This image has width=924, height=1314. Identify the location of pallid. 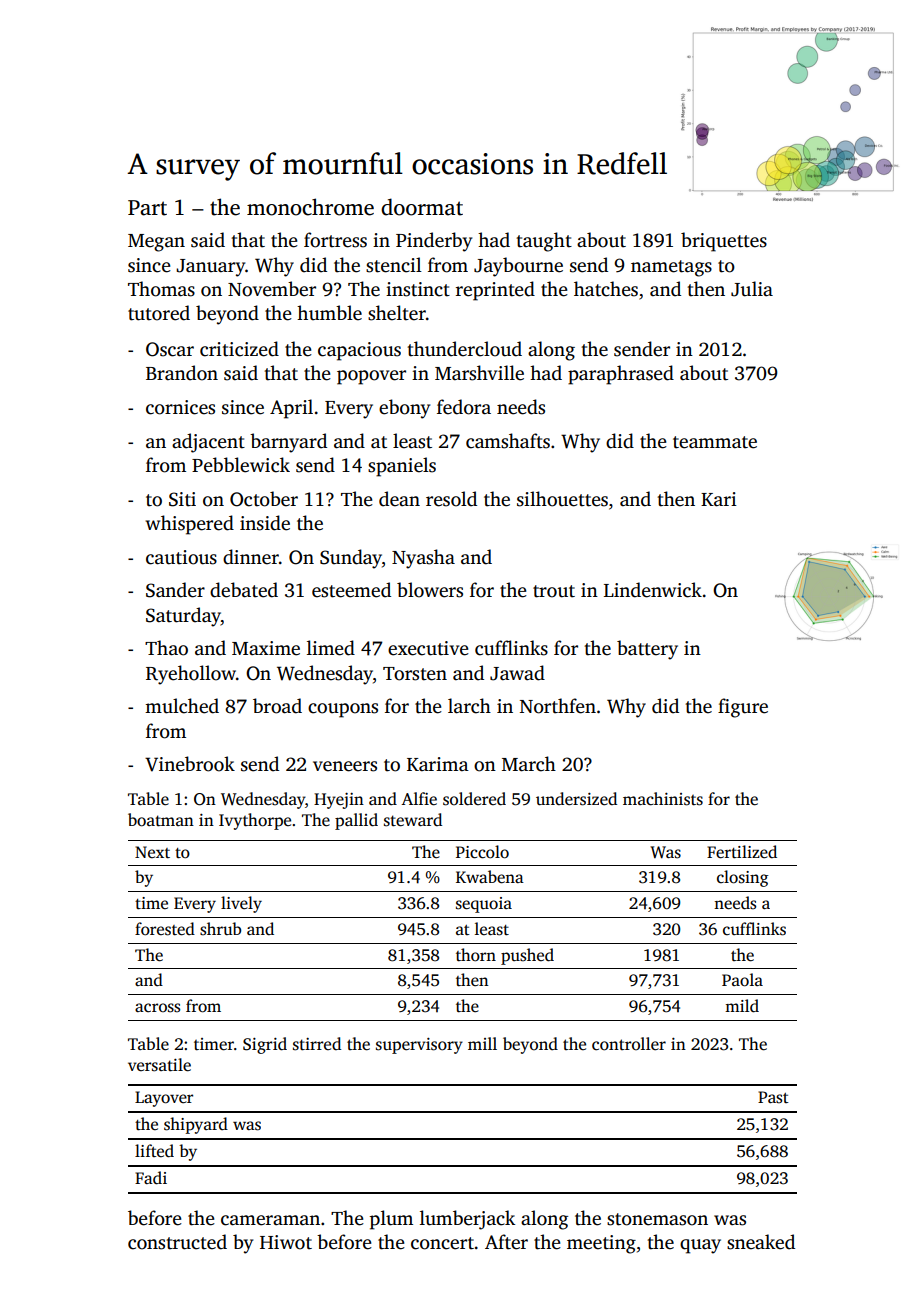
(356, 821).
